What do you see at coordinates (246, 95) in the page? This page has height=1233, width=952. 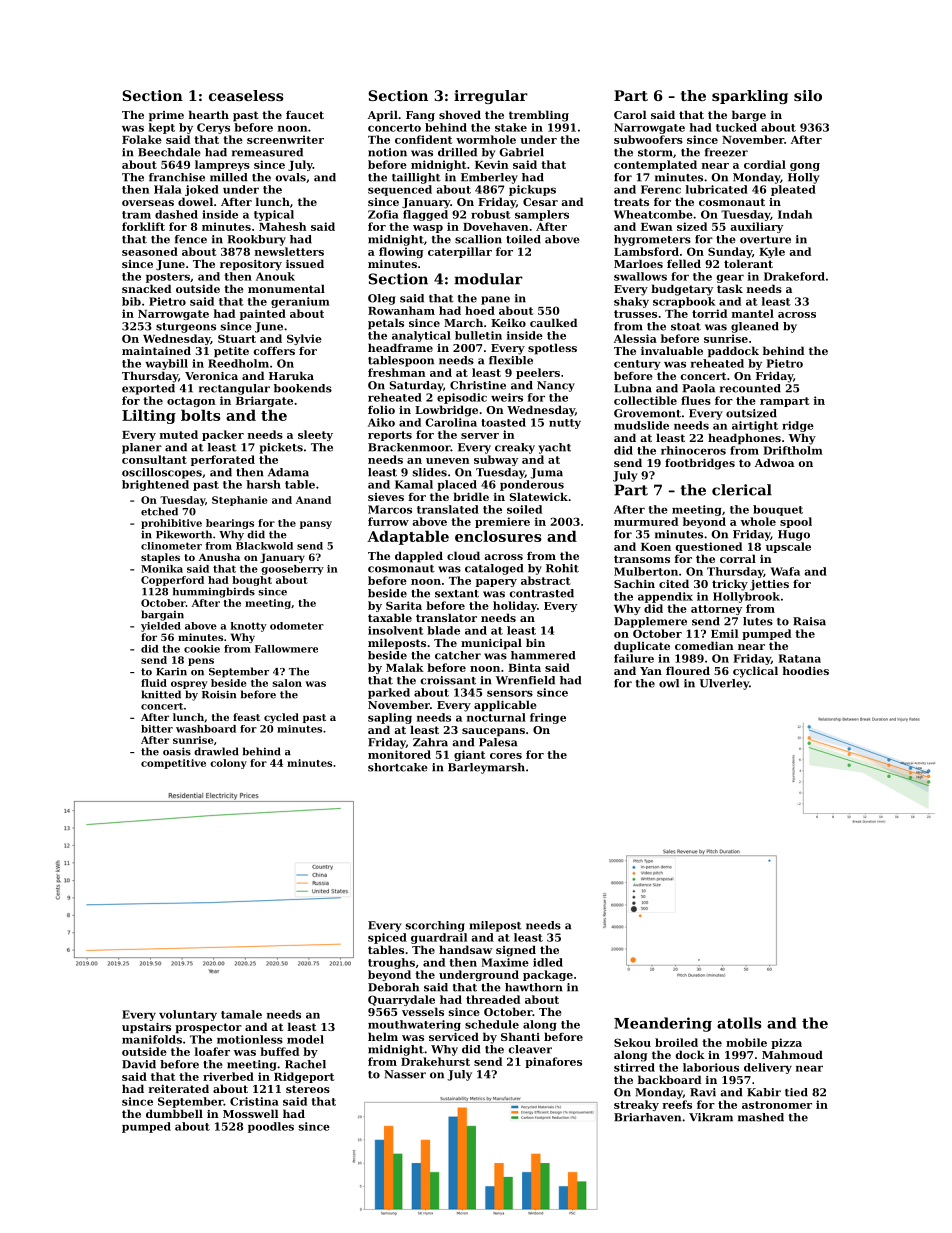 I see `ceaseless` at bounding box center [246, 95].
